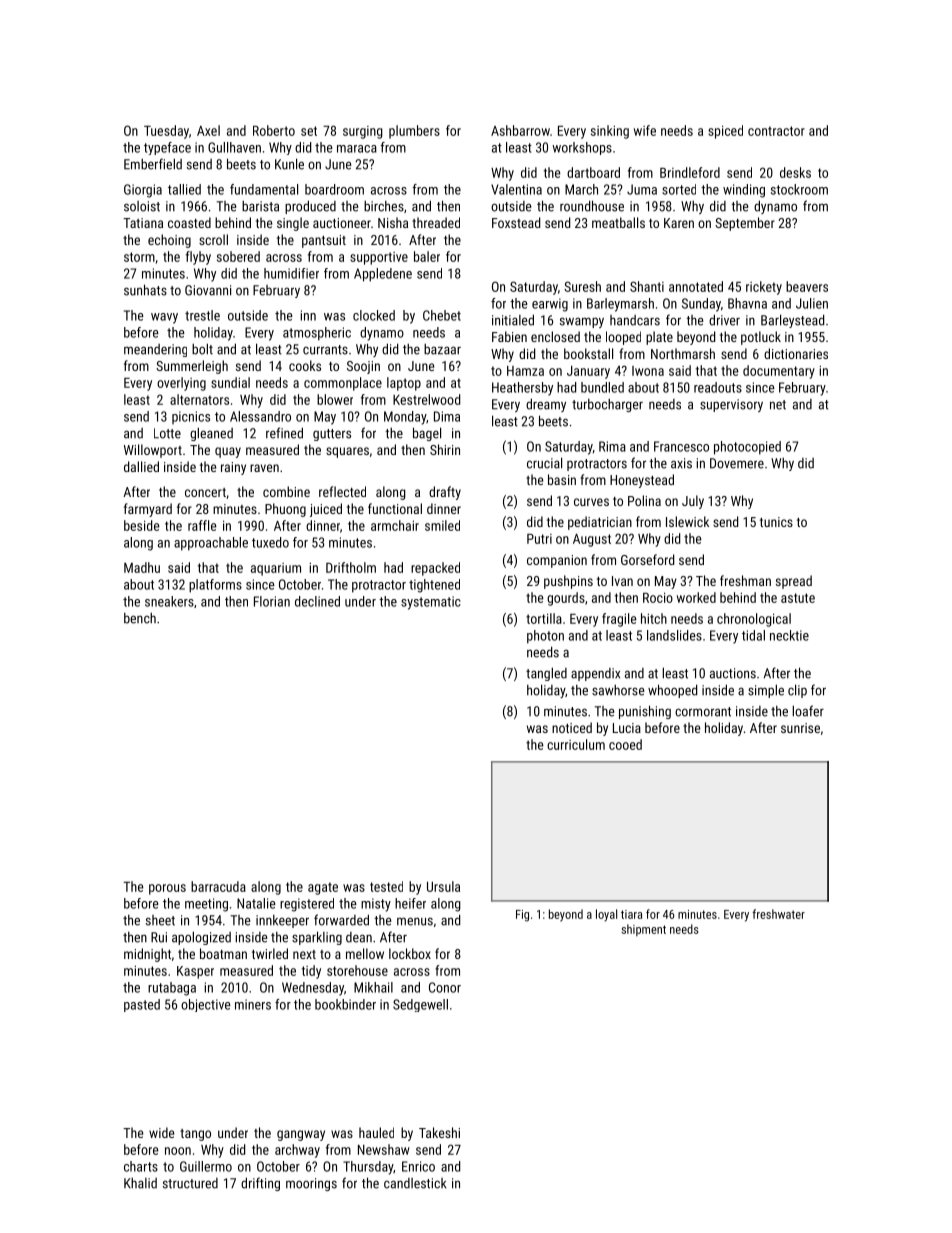  I want to click on porous, so click(167, 889).
